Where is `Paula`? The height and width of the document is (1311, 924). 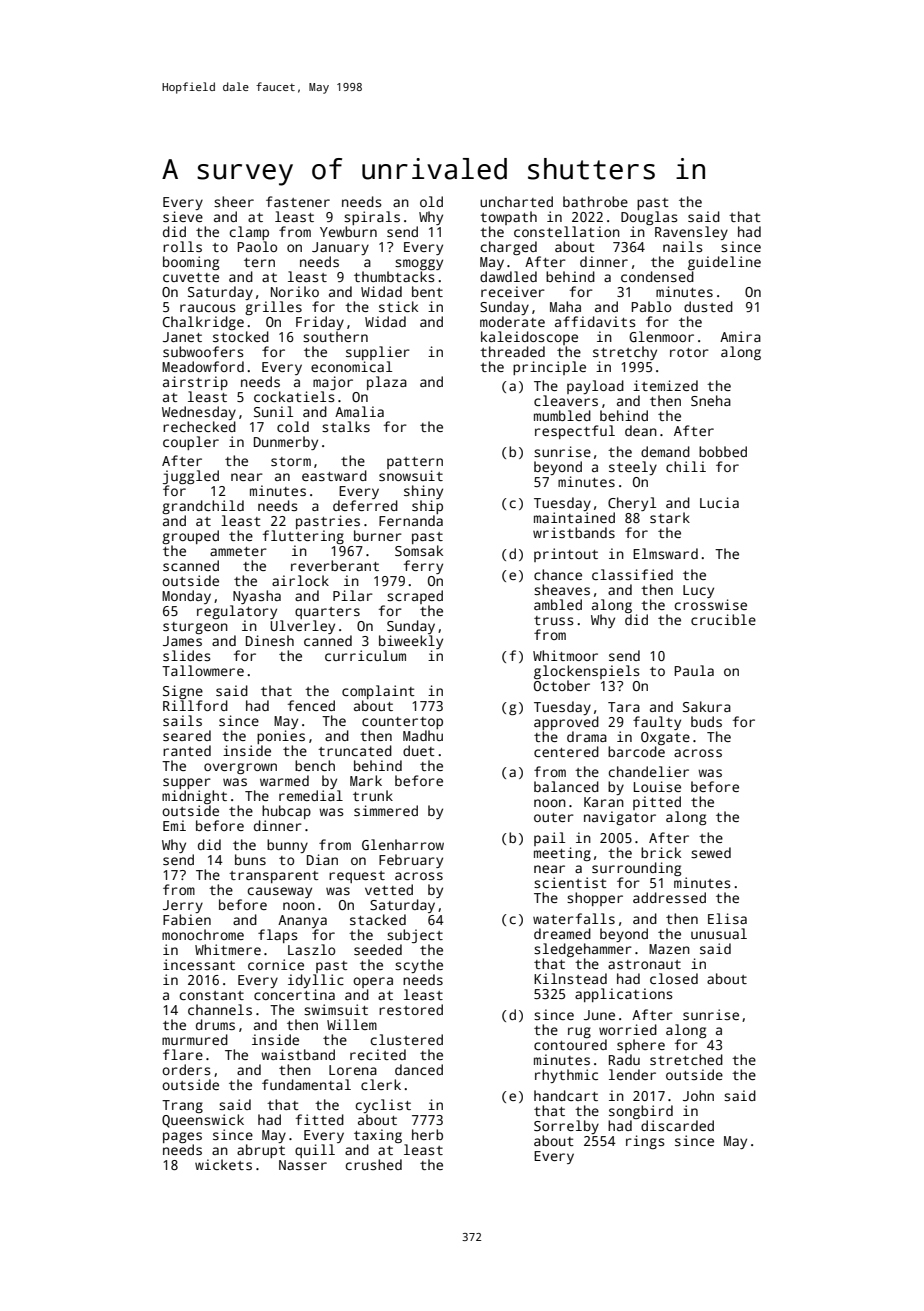
Paula is located at coordinates (694, 670).
